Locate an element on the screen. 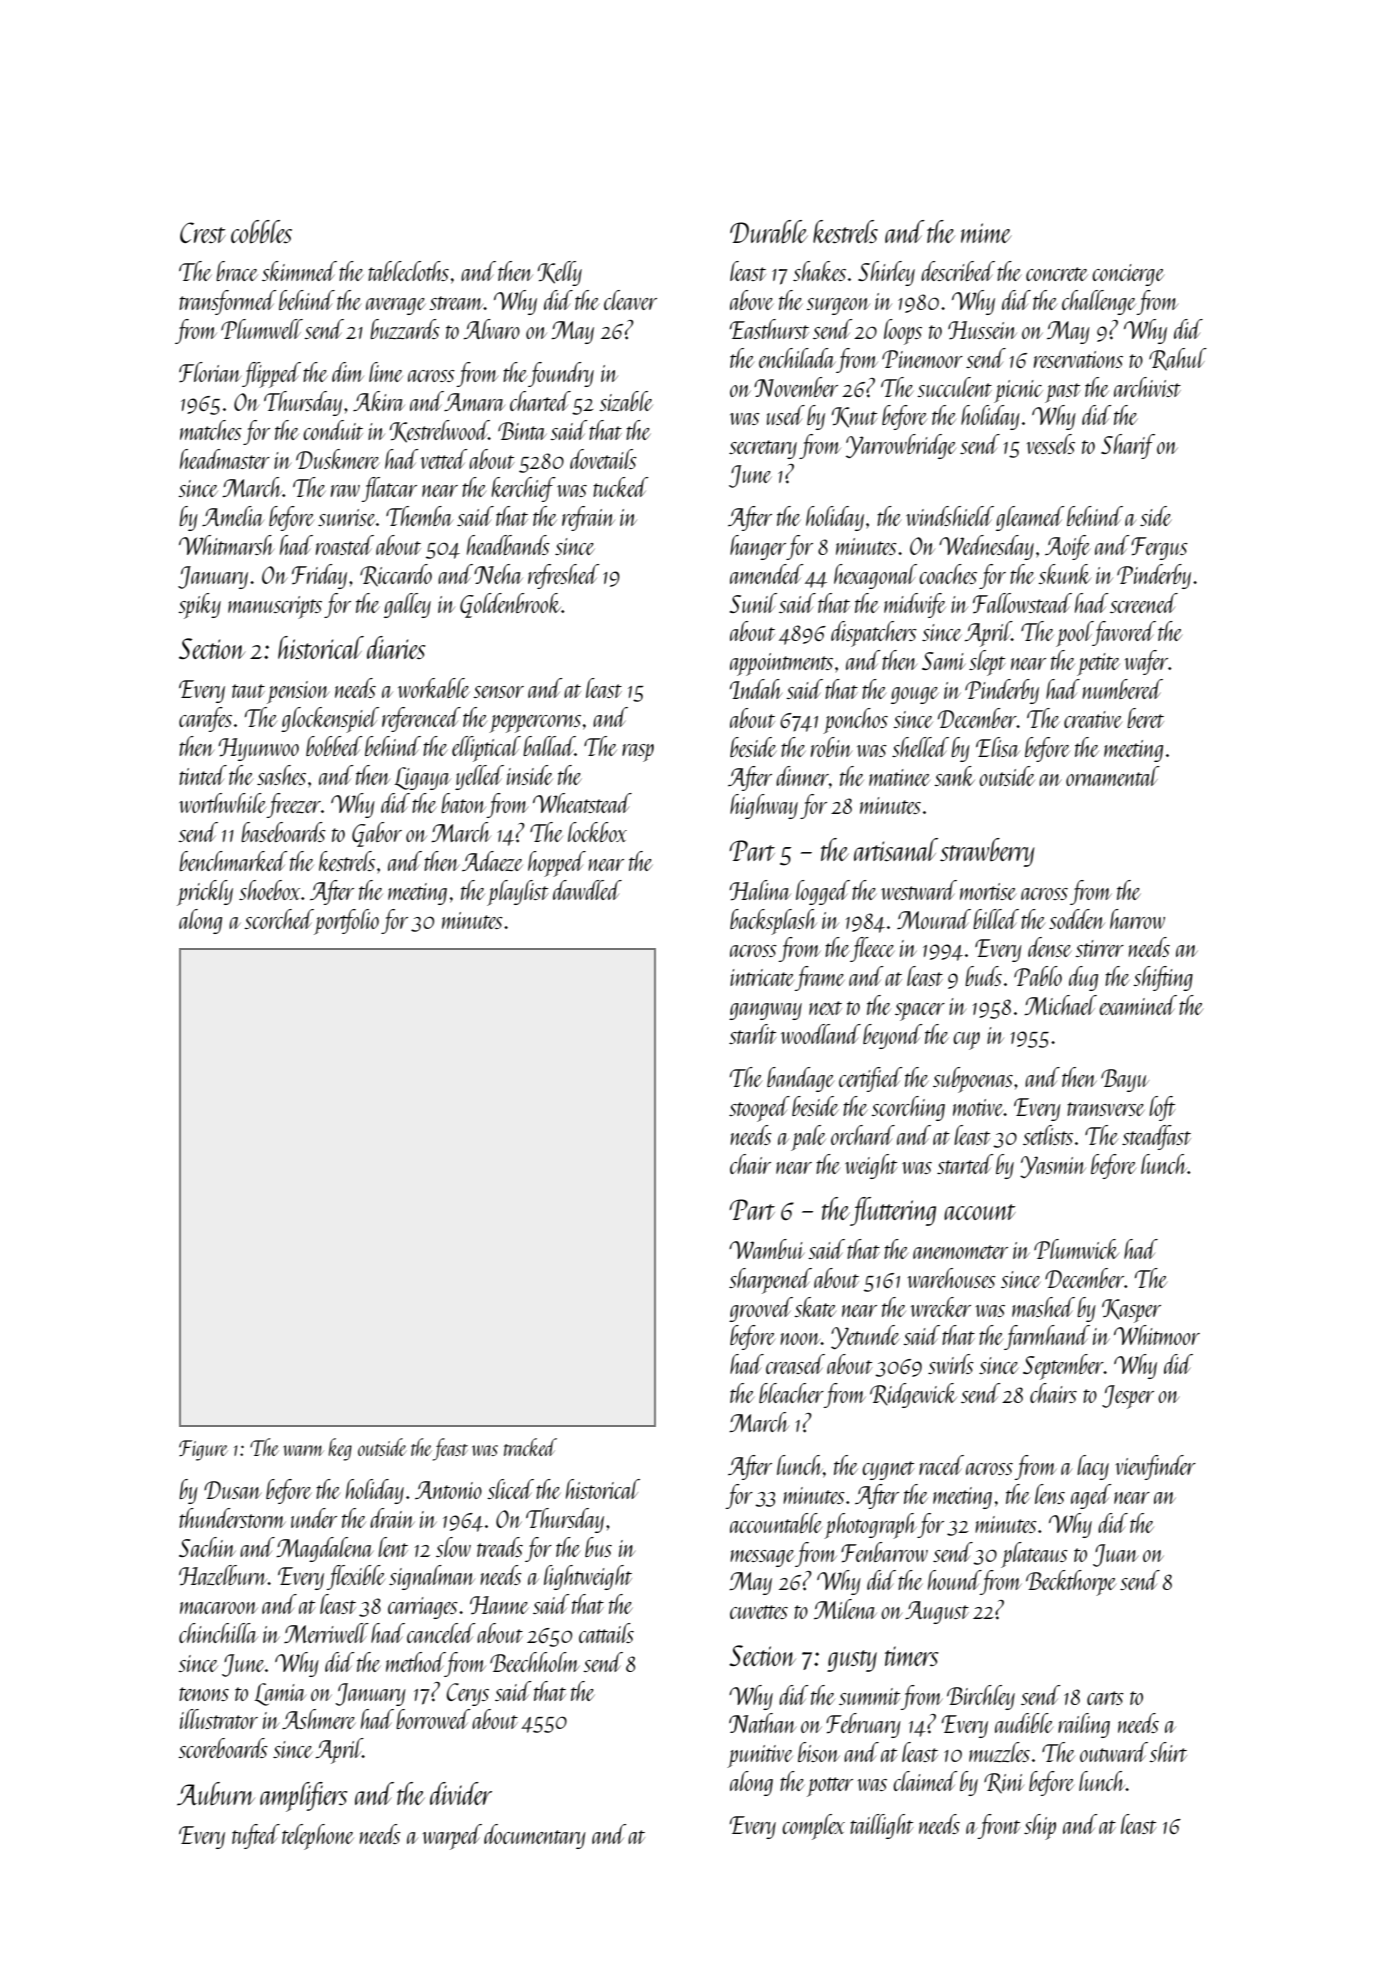 This screenshot has width=1386, height=1969. cobbles is located at coordinates (261, 231).
